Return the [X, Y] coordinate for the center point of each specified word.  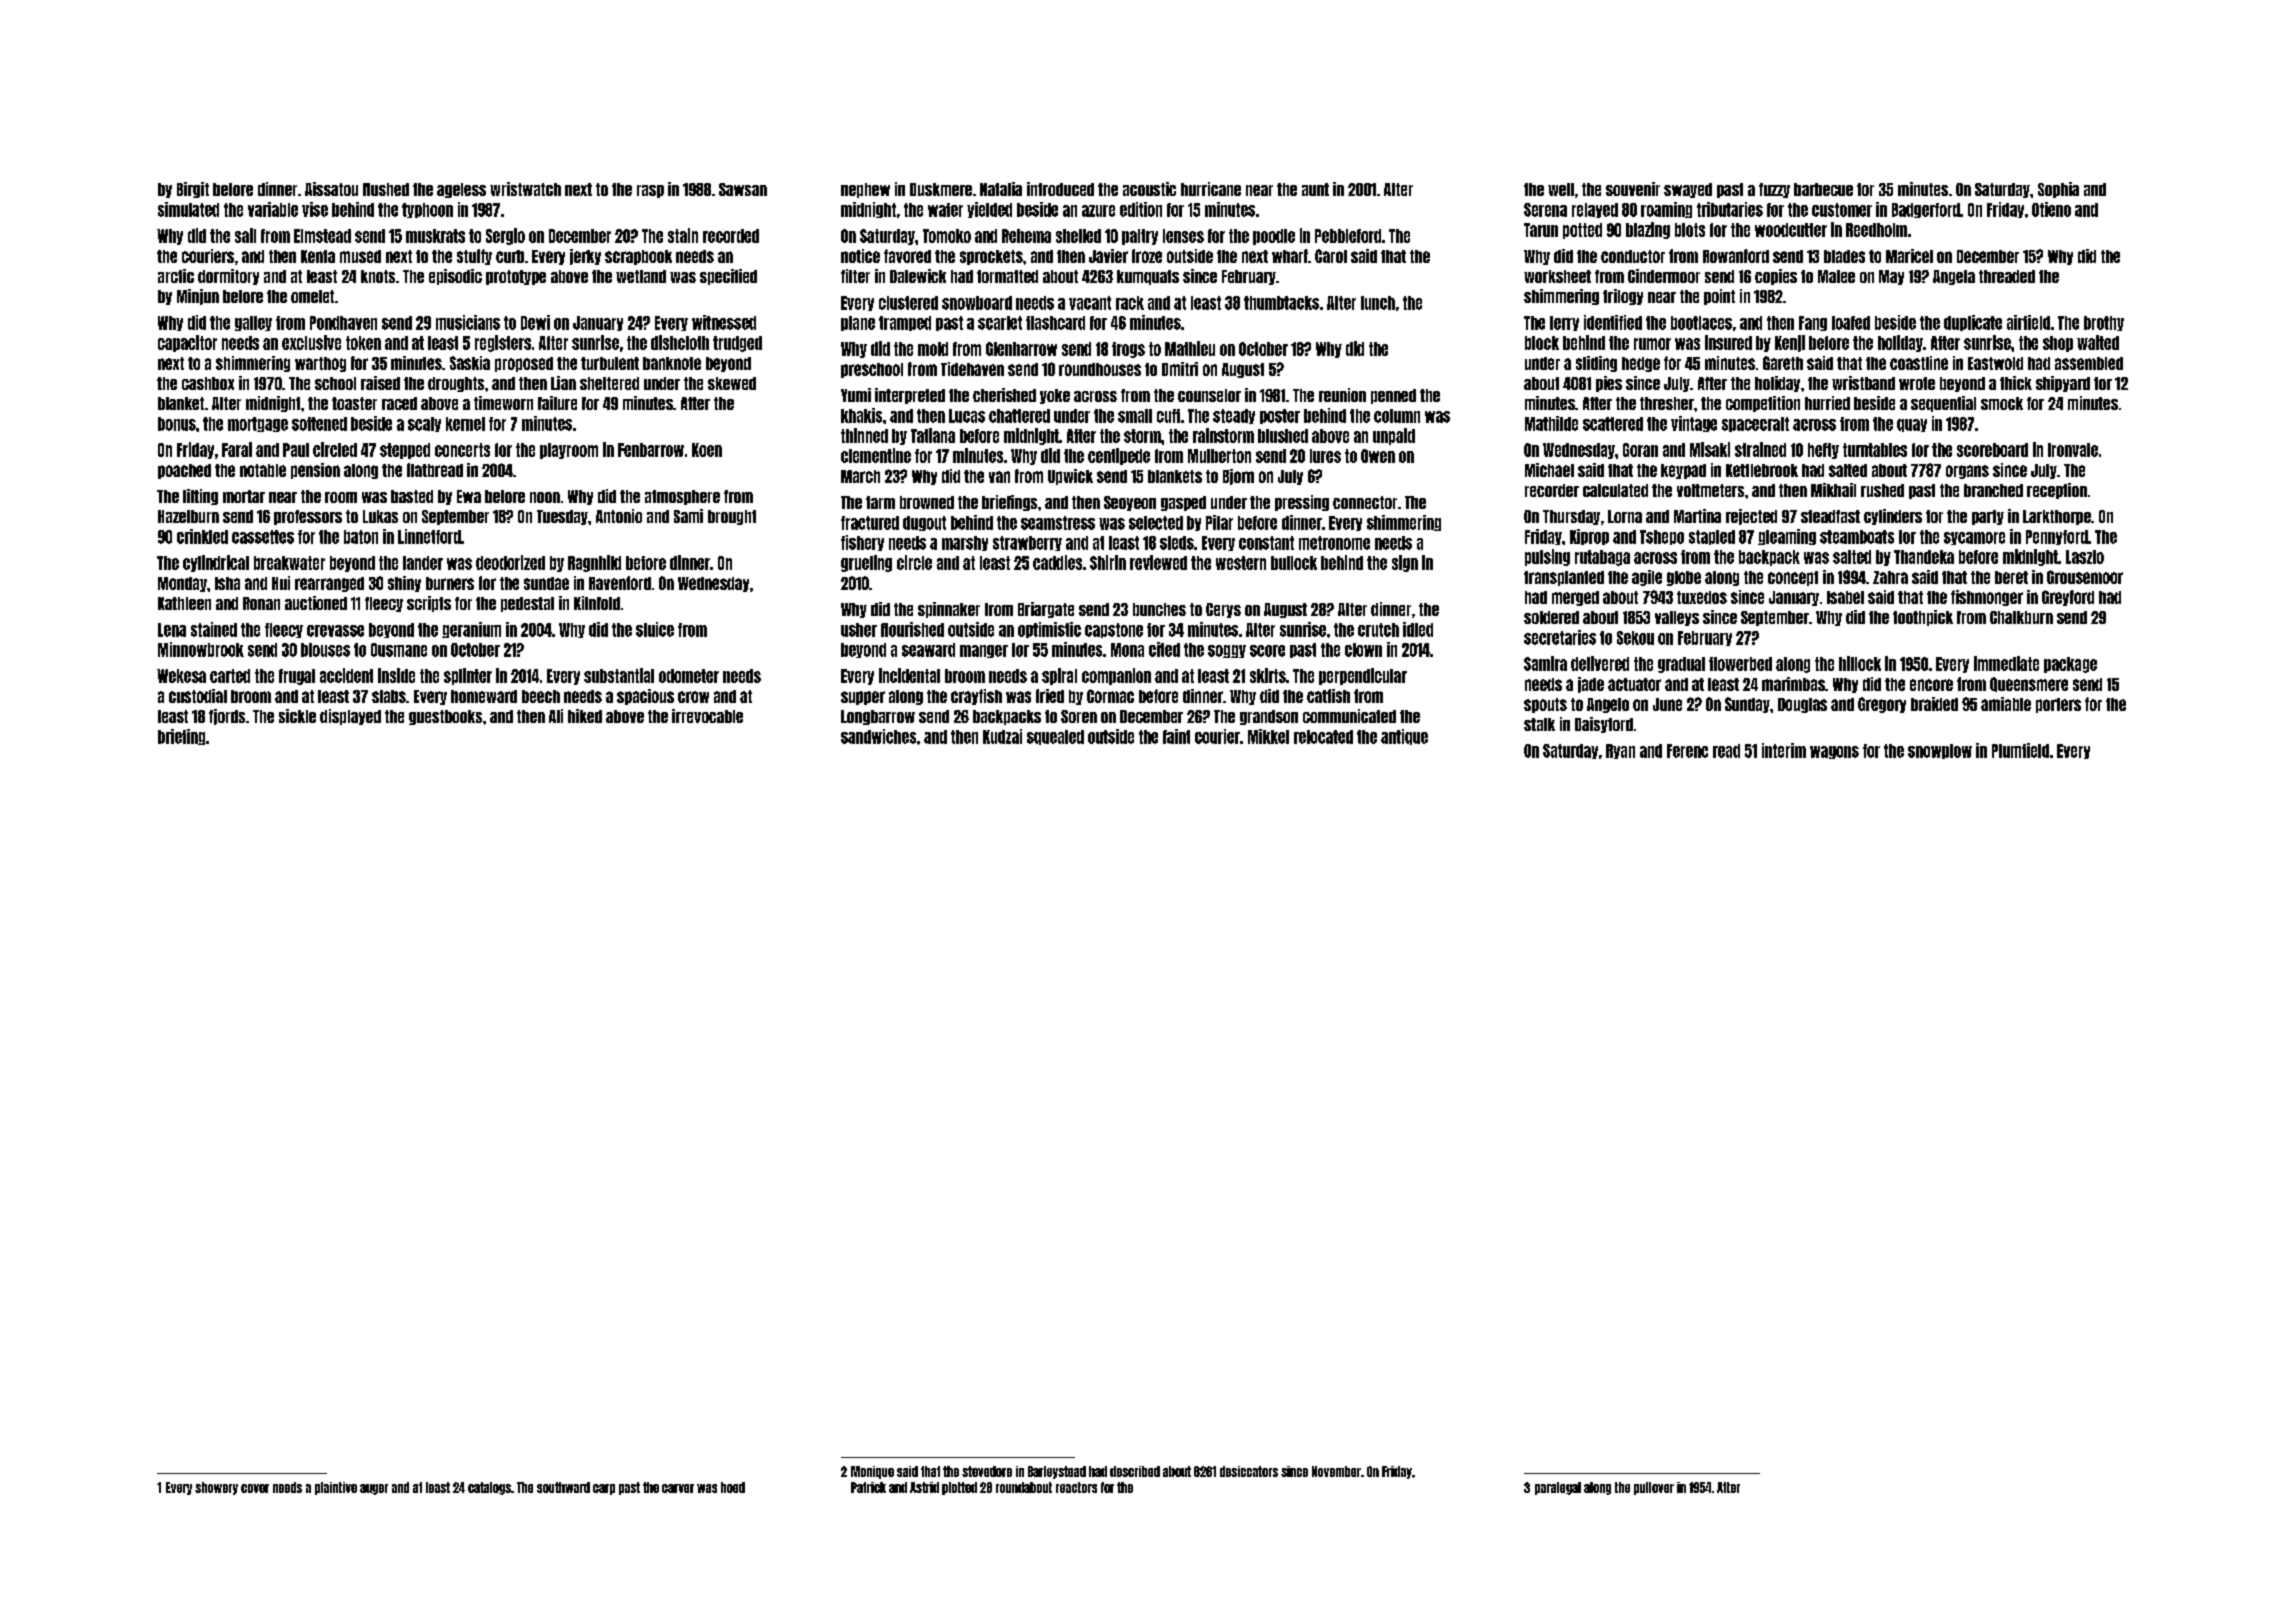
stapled [1712, 537]
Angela [1954, 277]
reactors [1076, 1487]
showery [216, 1488]
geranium [471, 630]
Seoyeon [1130, 503]
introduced [1060, 189]
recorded [731, 236]
